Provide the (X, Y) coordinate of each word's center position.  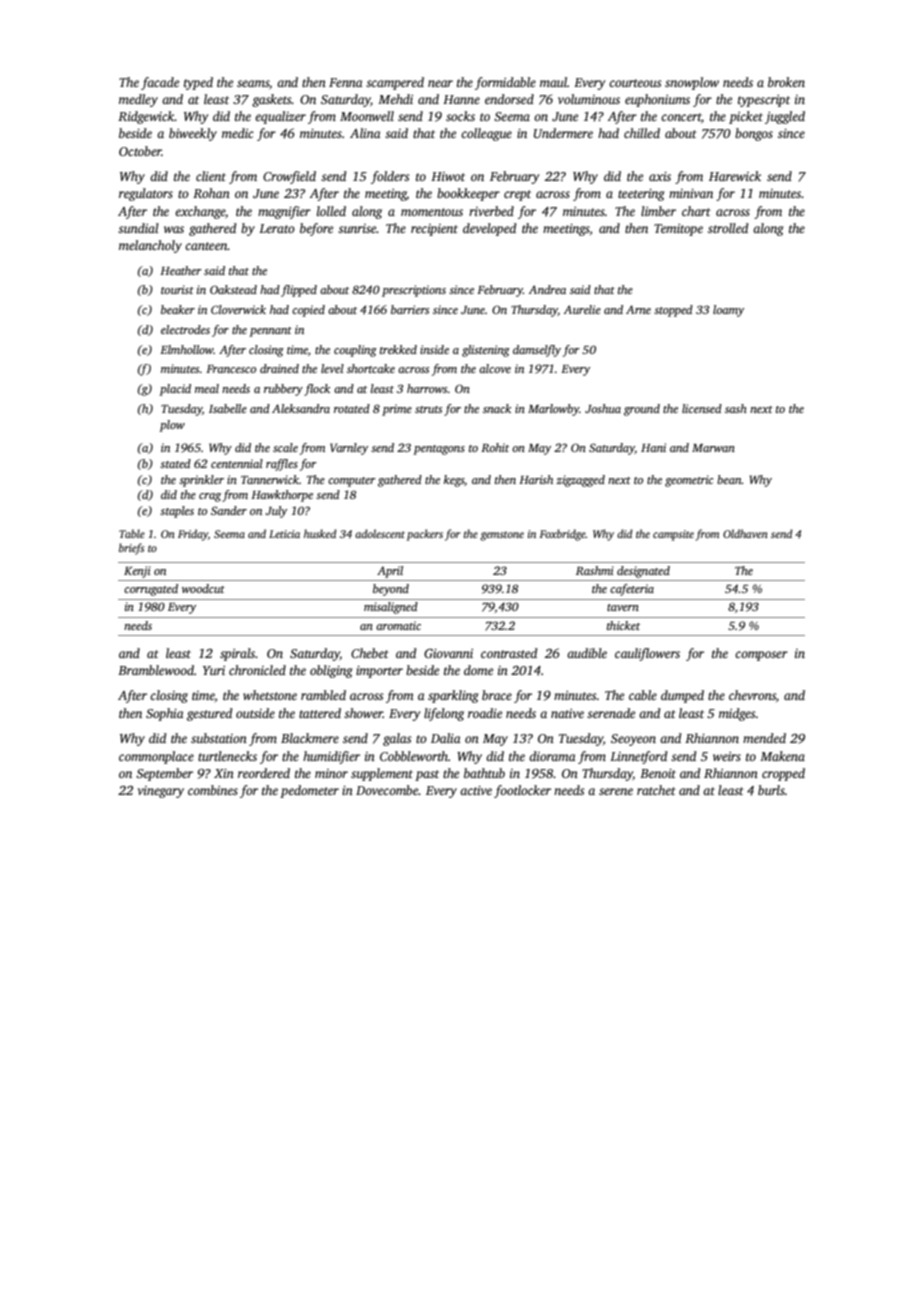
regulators (146, 194)
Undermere (563, 133)
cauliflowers (647, 654)
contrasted (509, 653)
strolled (728, 228)
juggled (785, 117)
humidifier (331, 757)
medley (138, 100)
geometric (689, 481)
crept (517, 195)
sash (736, 408)
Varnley (349, 449)
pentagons (439, 450)
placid (175, 390)
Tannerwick (270, 479)
